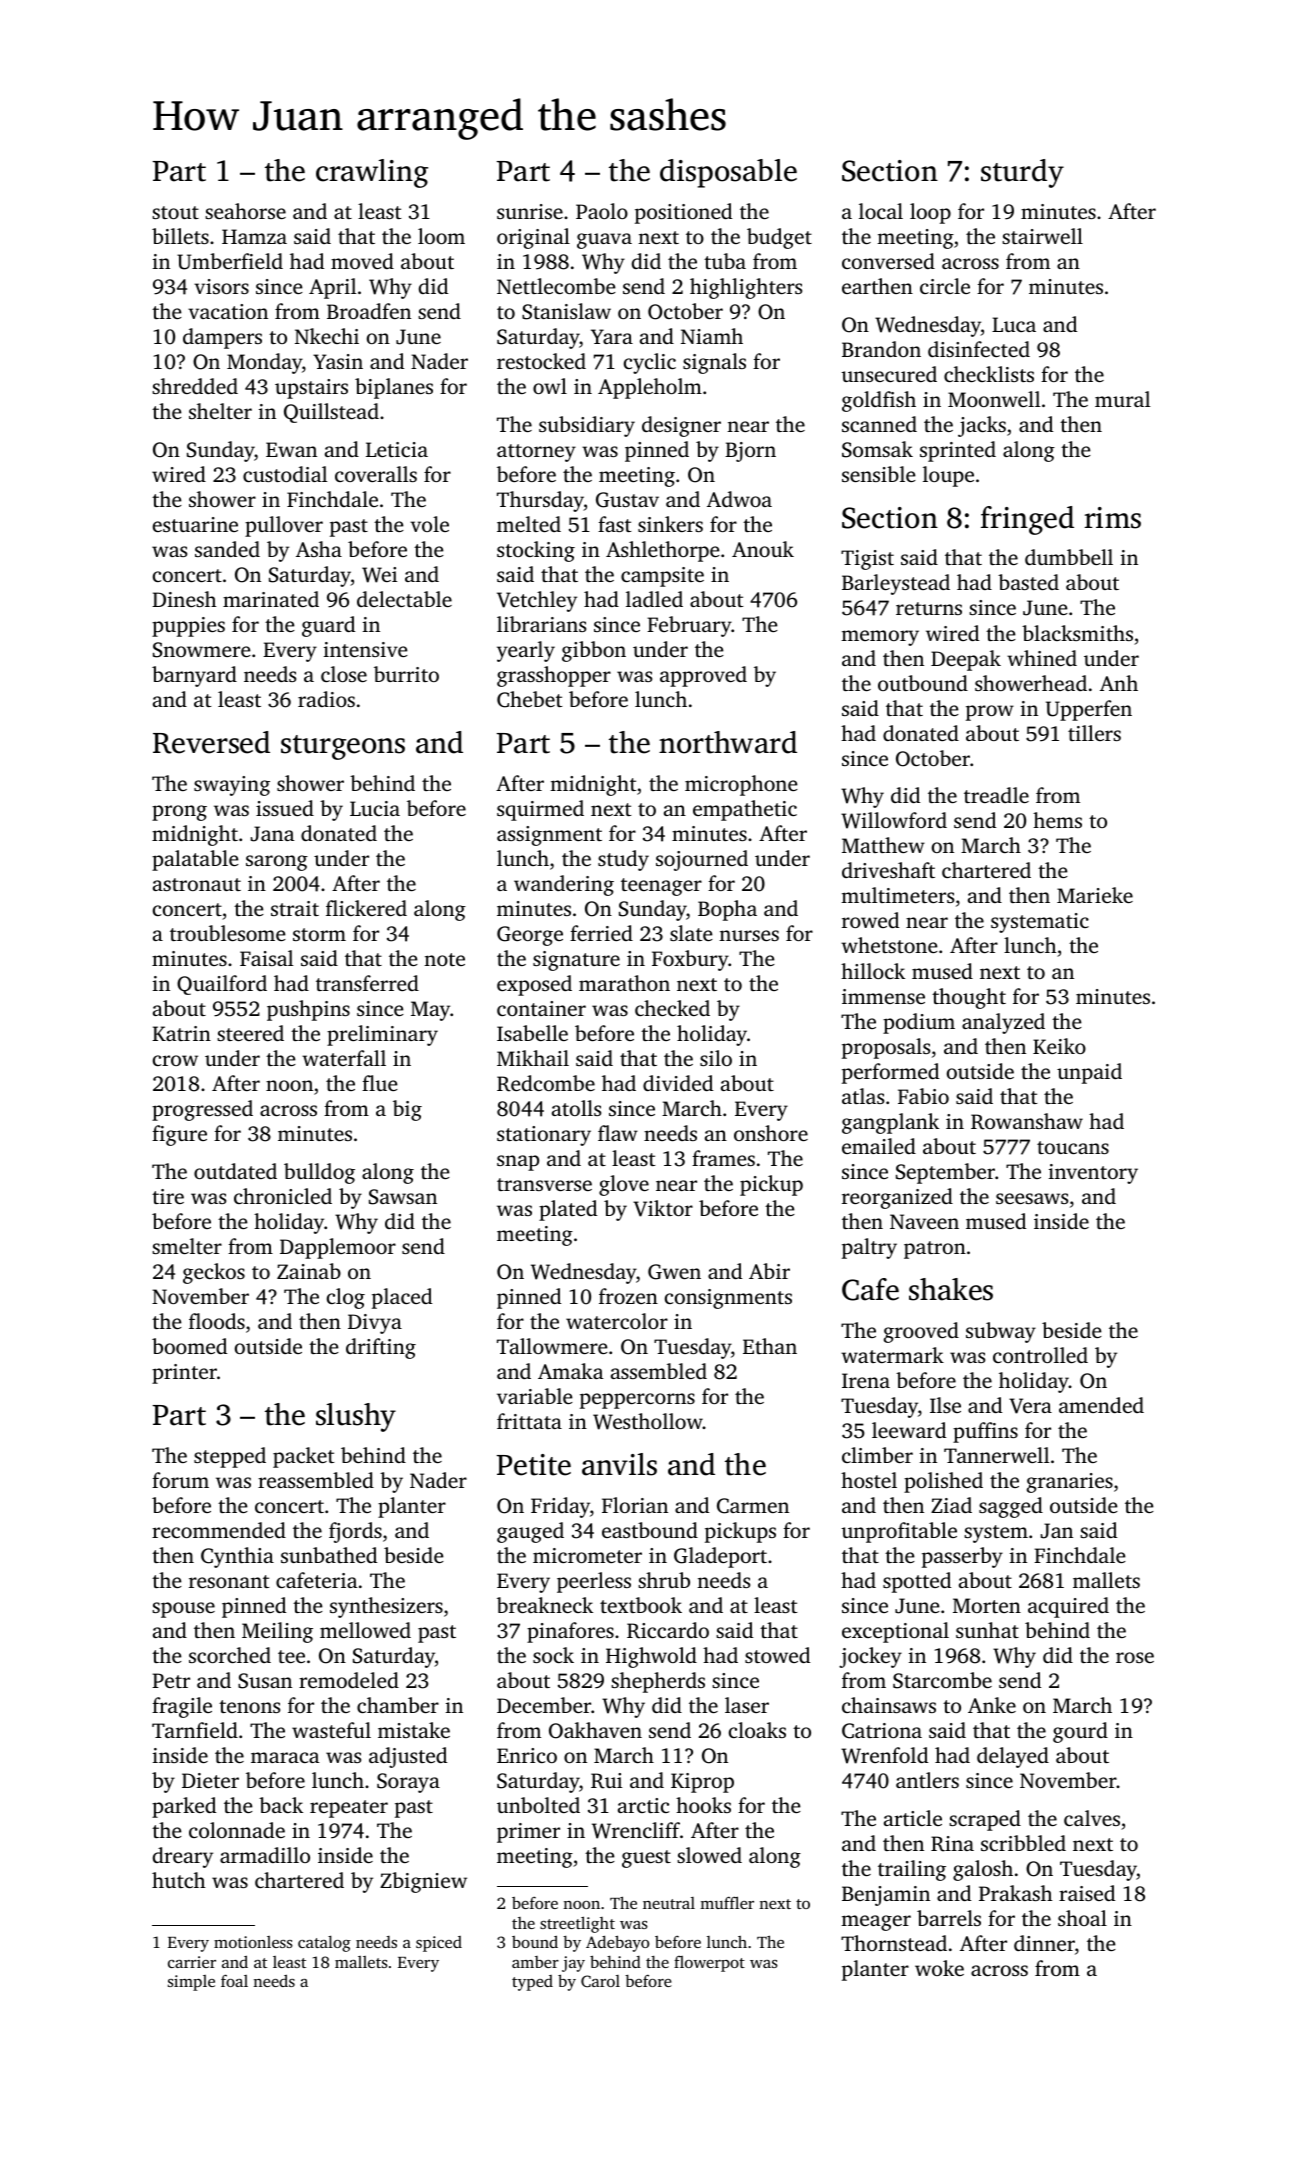  I want to click on palatable, so click(195, 860).
